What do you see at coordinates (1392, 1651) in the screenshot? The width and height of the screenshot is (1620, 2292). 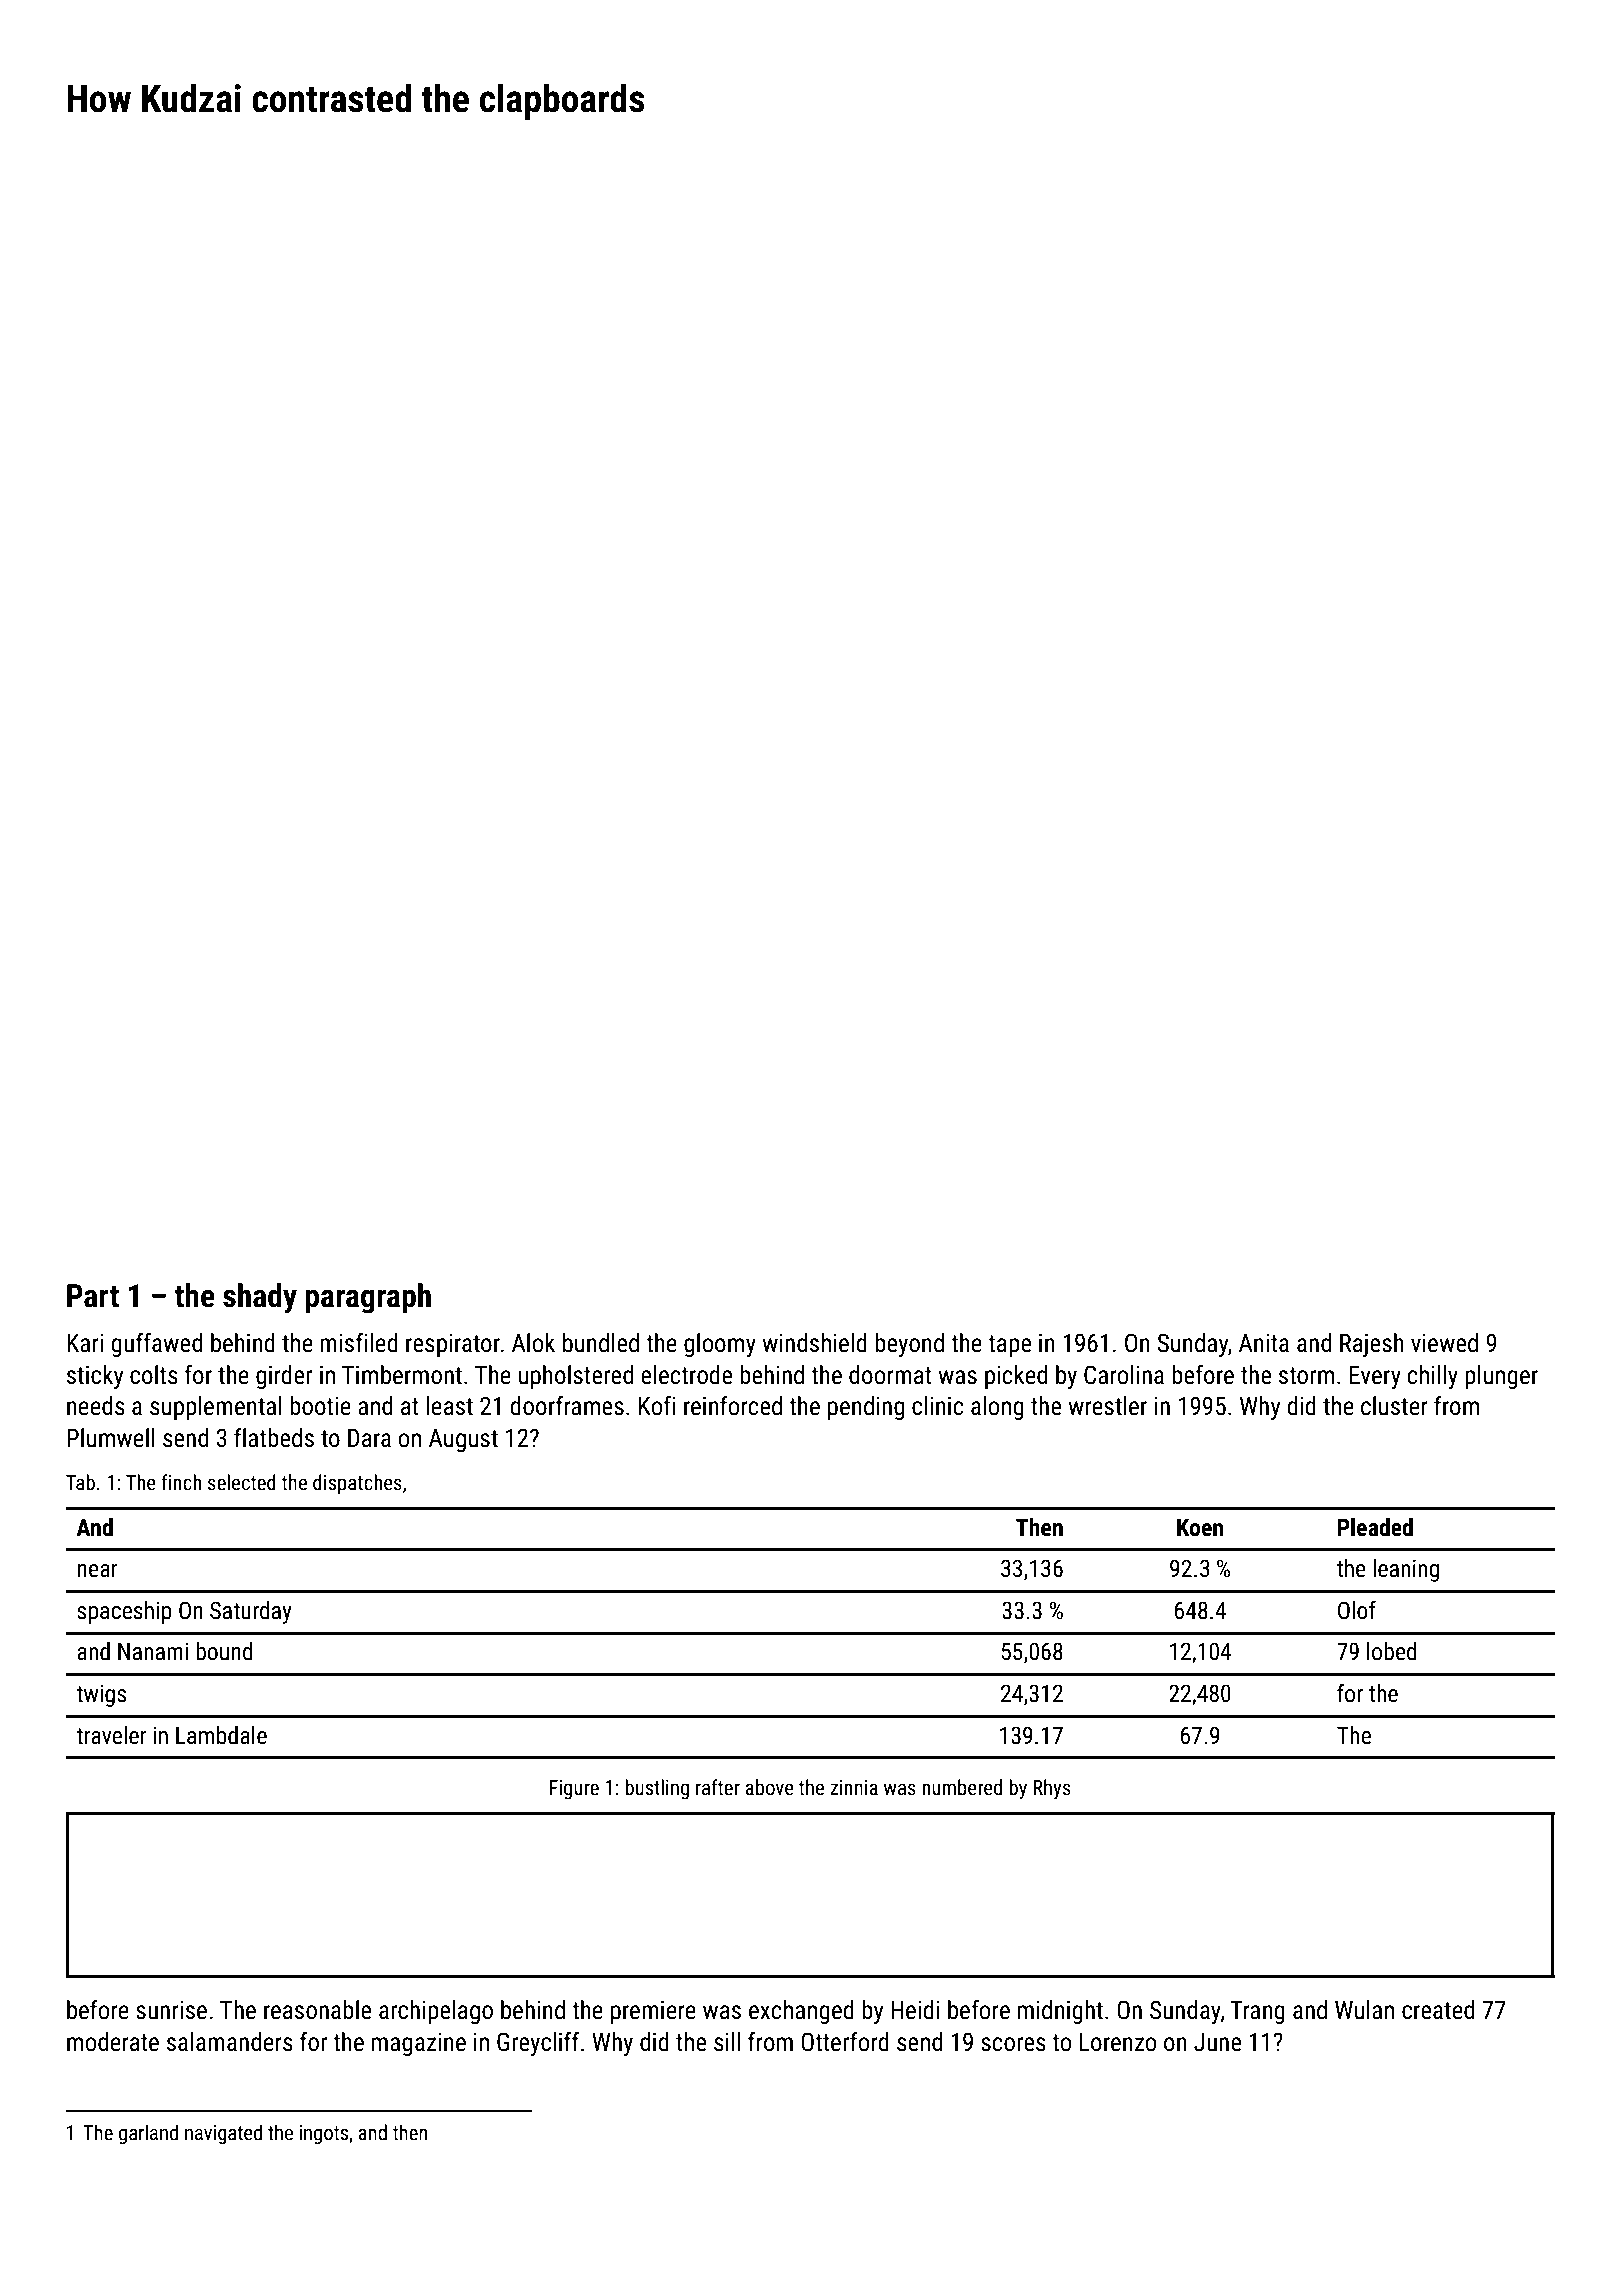 I see `lobed` at bounding box center [1392, 1651].
